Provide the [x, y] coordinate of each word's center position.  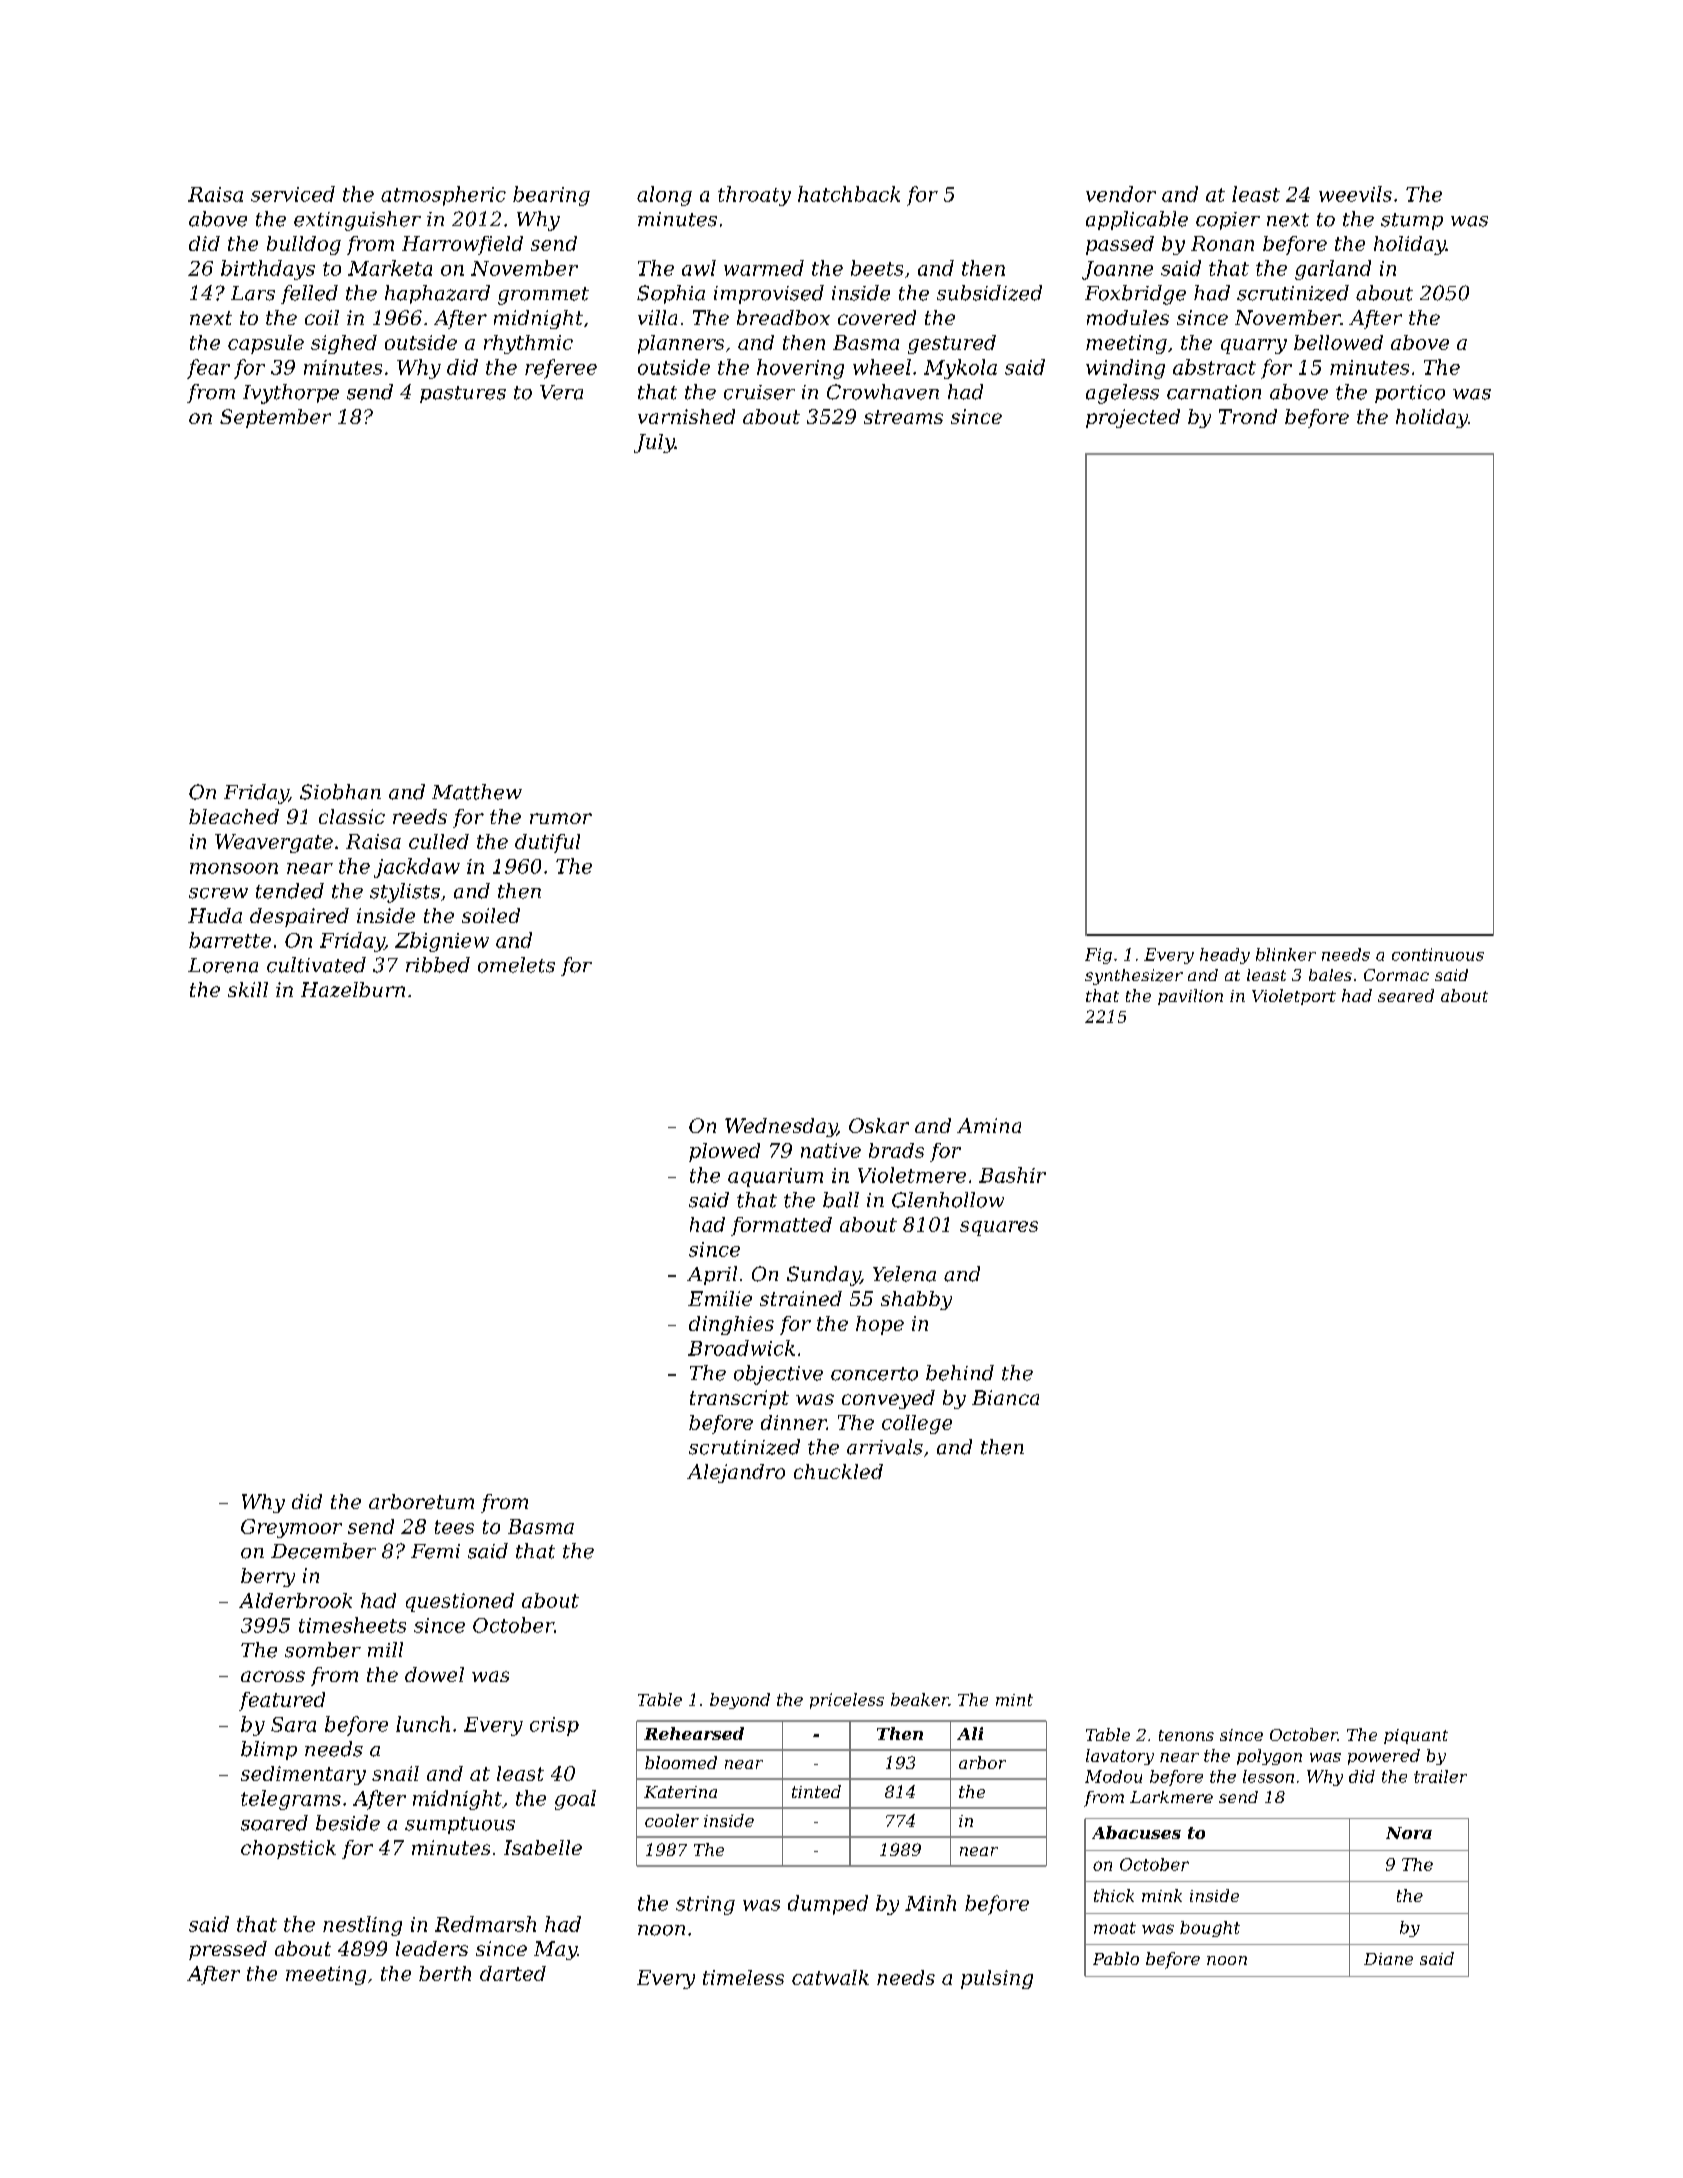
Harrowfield [462, 245]
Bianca [1005, 1397]
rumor [561, 818]
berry [268, 1577]
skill [248, 989]
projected [1133, 418]
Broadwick [741, 1348]
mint [1014, 1700]
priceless [847, 1701]
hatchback [849, 194]
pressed [228, 1950]
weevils [1355, 194]
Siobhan [340, 792]
